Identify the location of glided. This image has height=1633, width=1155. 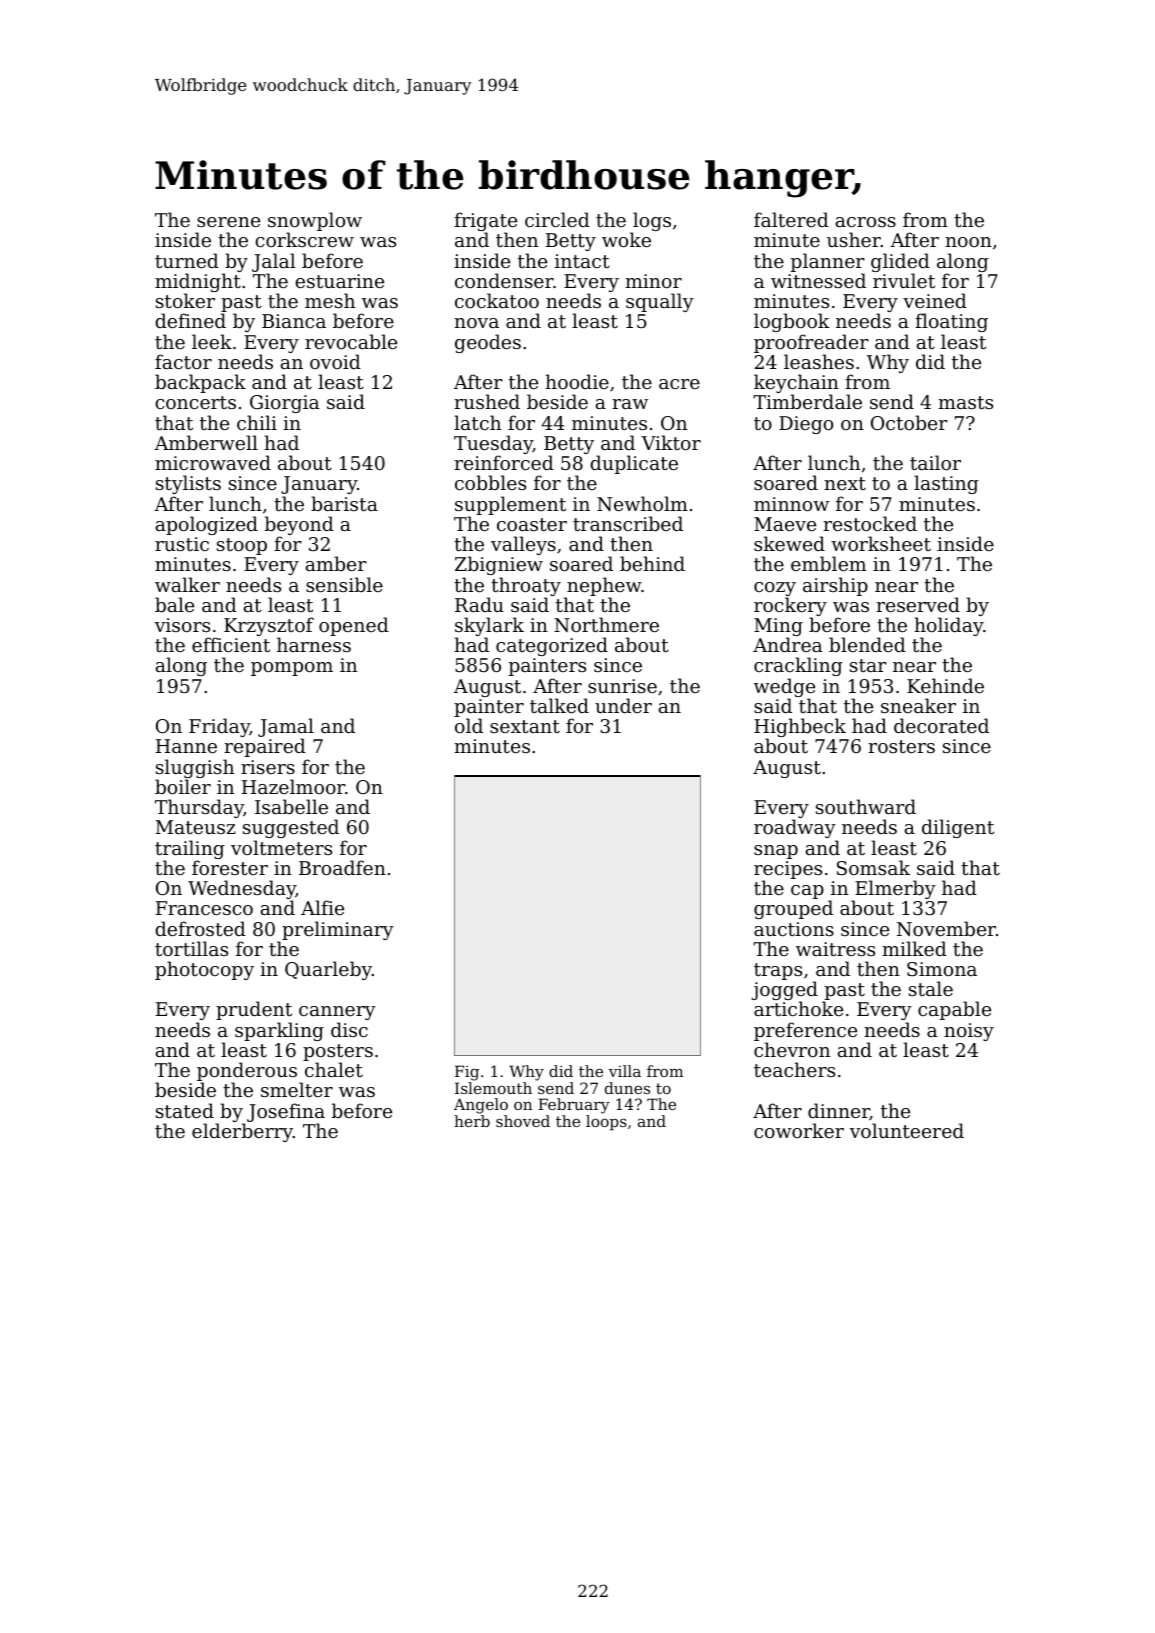
(900, 262).
